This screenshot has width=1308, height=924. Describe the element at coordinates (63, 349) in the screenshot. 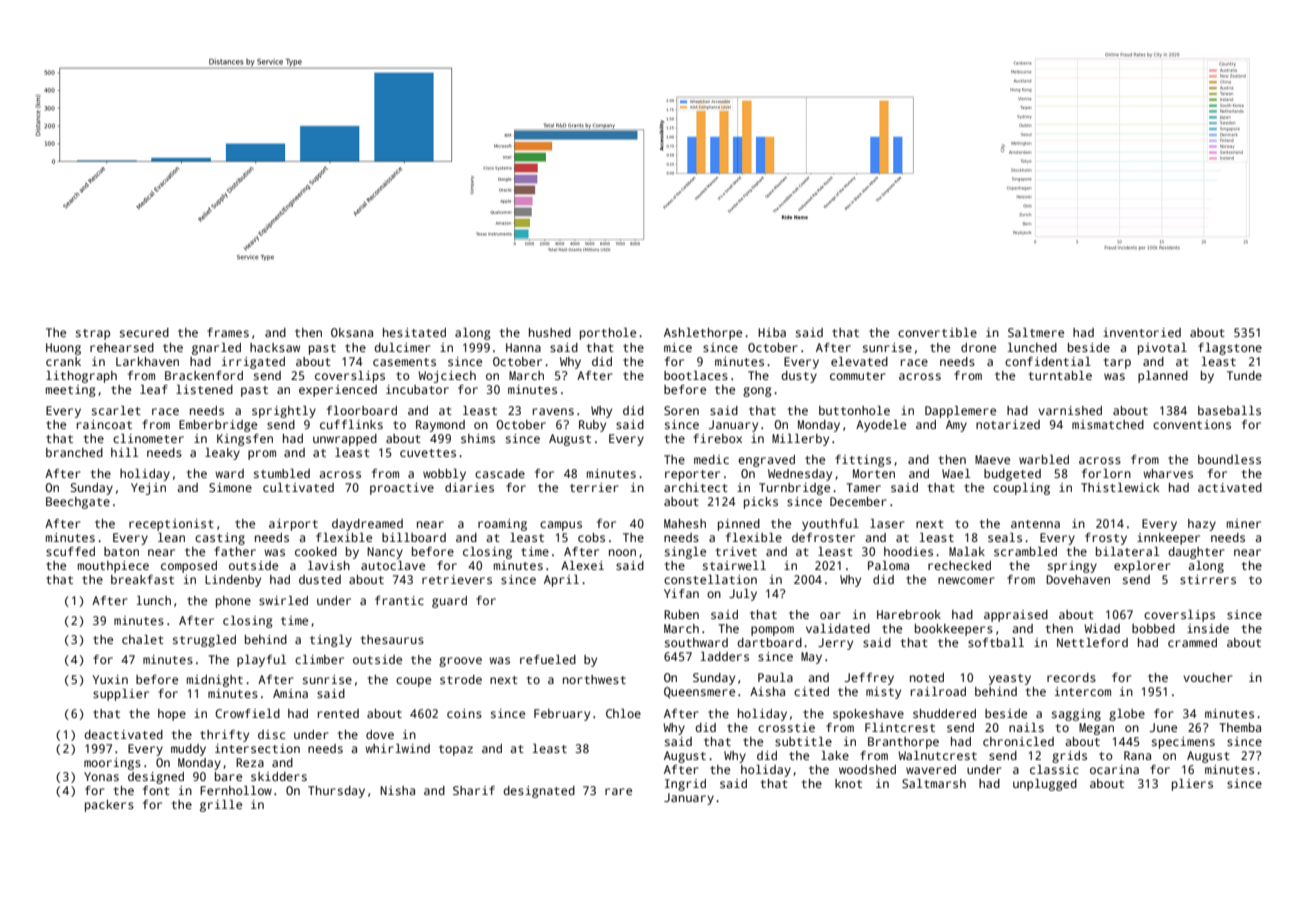

I see `Huong` at that location.
